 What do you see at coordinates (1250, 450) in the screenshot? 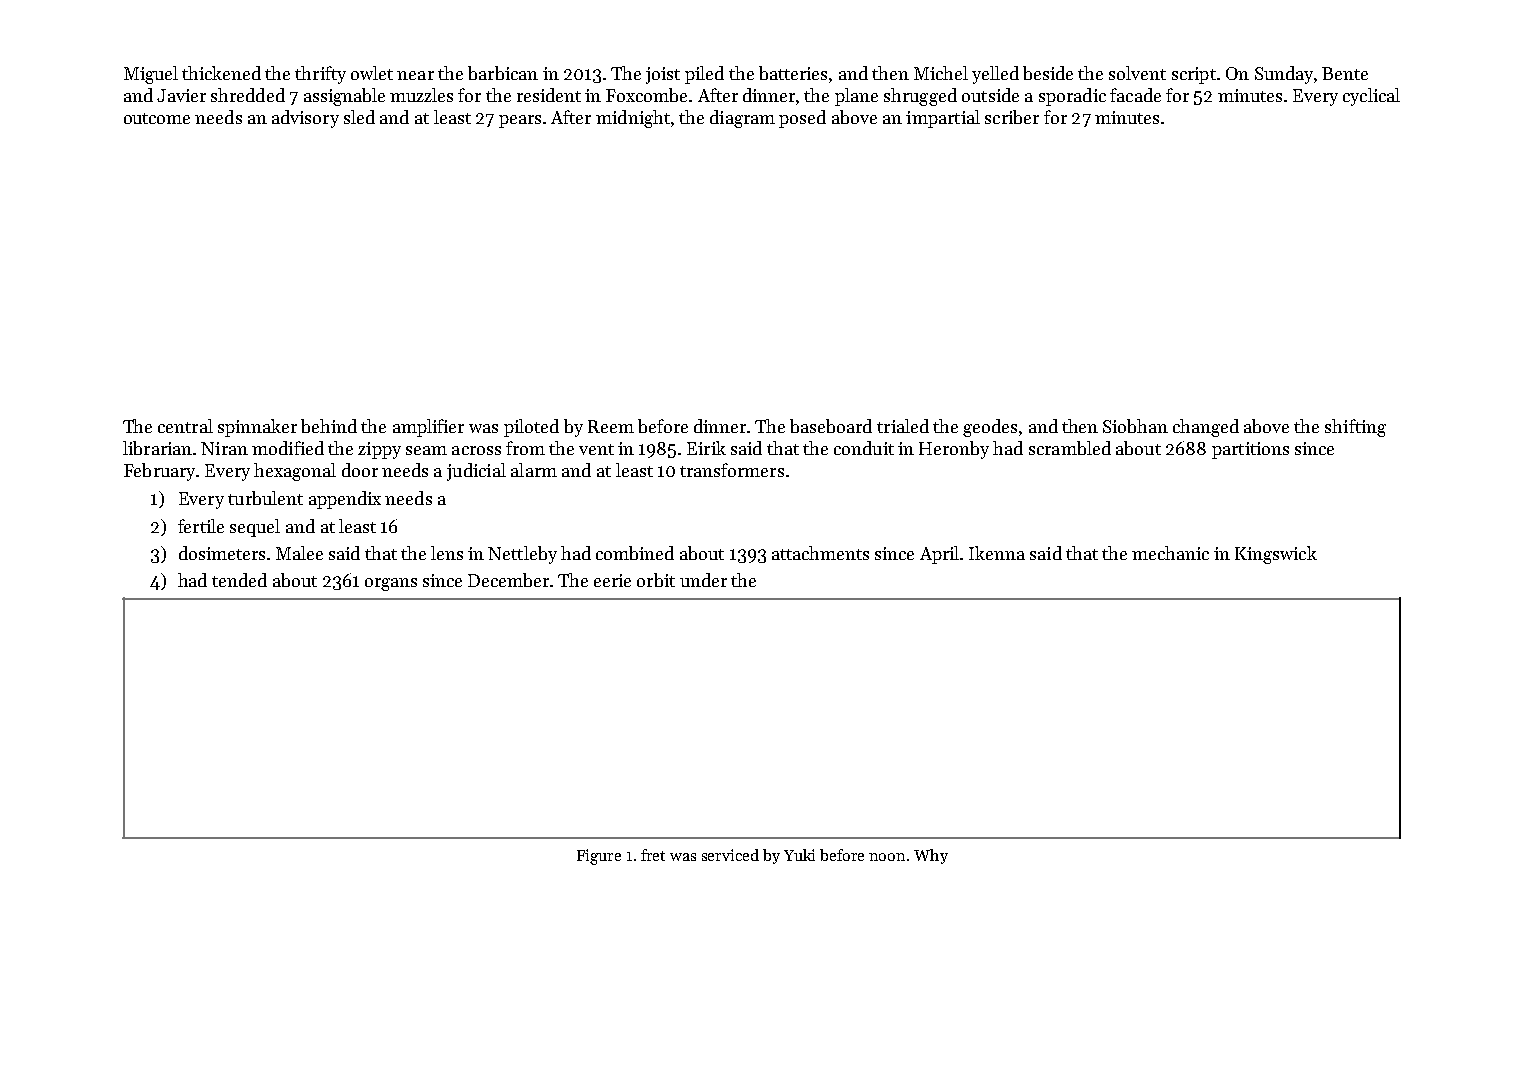
I see `partitions` at bounding box center [1250, 450].
